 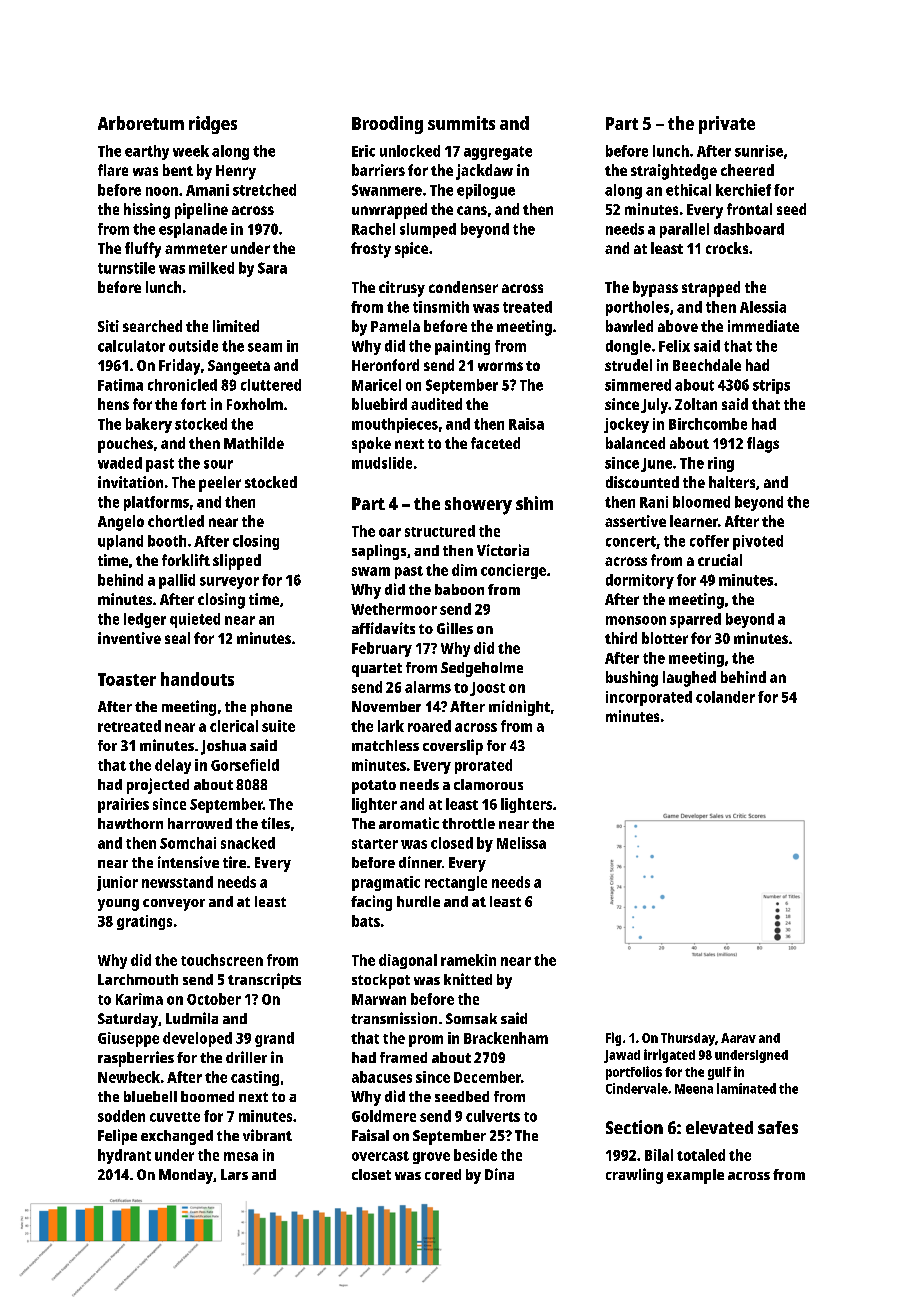 What do you see at coordinates (463, 287) in the image?
I see `condenser` at bounding box center [463, 287].
